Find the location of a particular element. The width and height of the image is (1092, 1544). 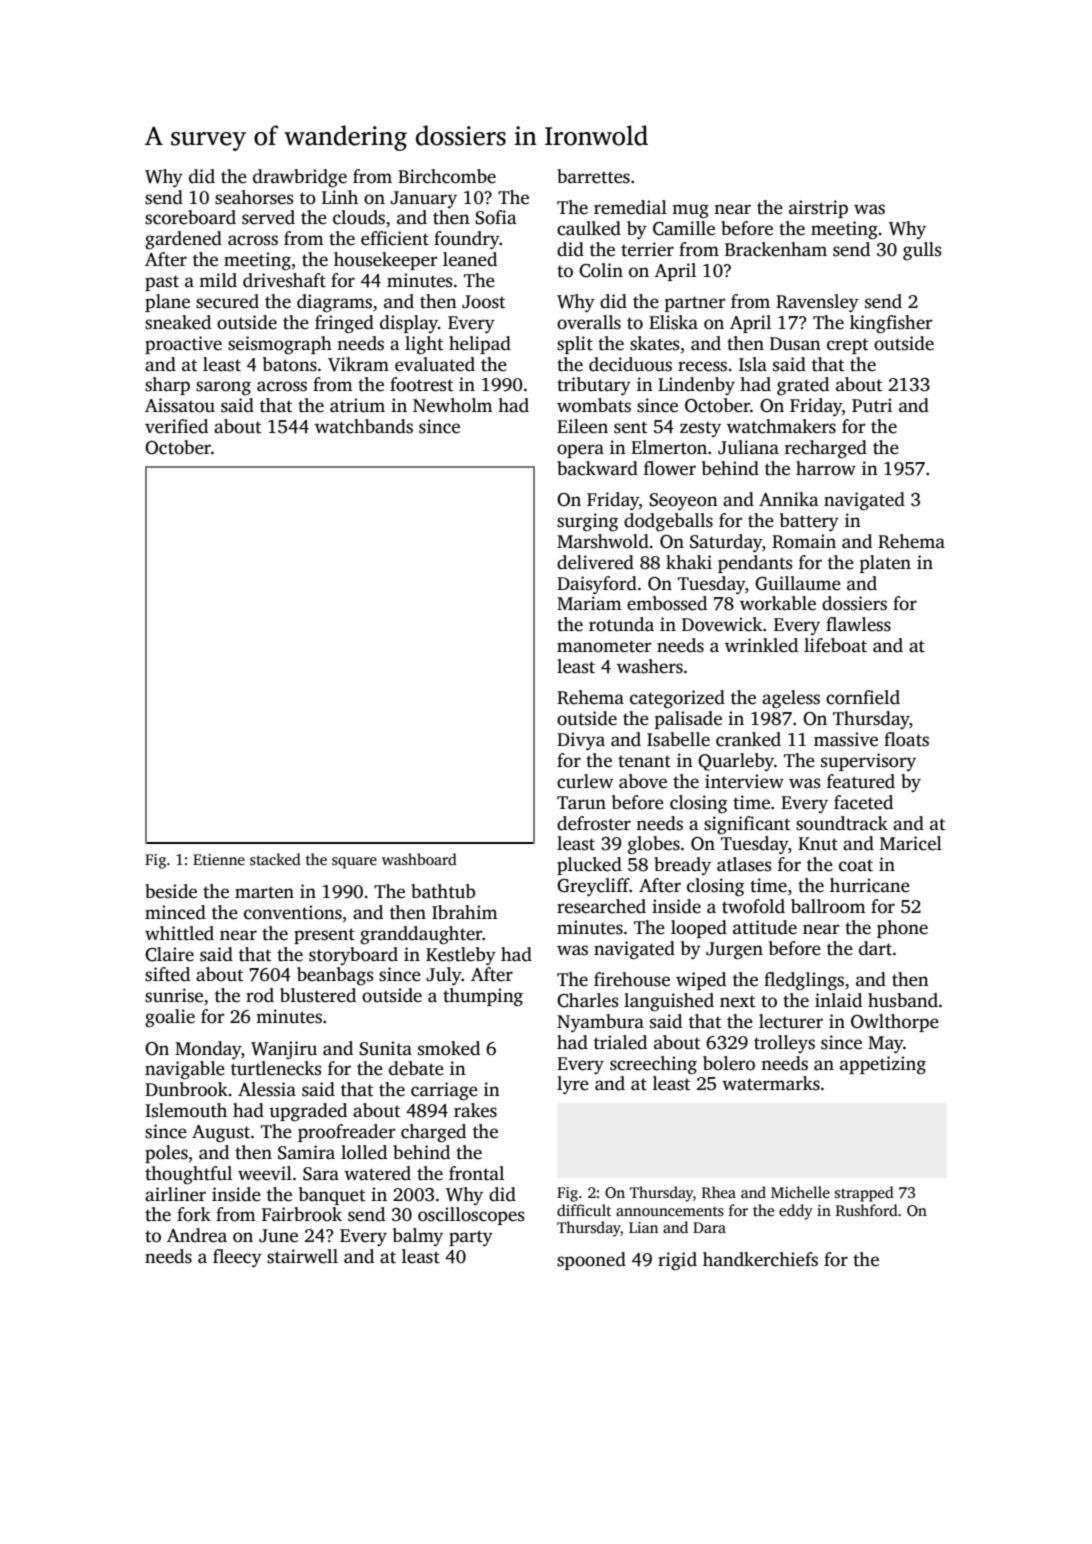

spooned is located at coordinates (591, 1261).
